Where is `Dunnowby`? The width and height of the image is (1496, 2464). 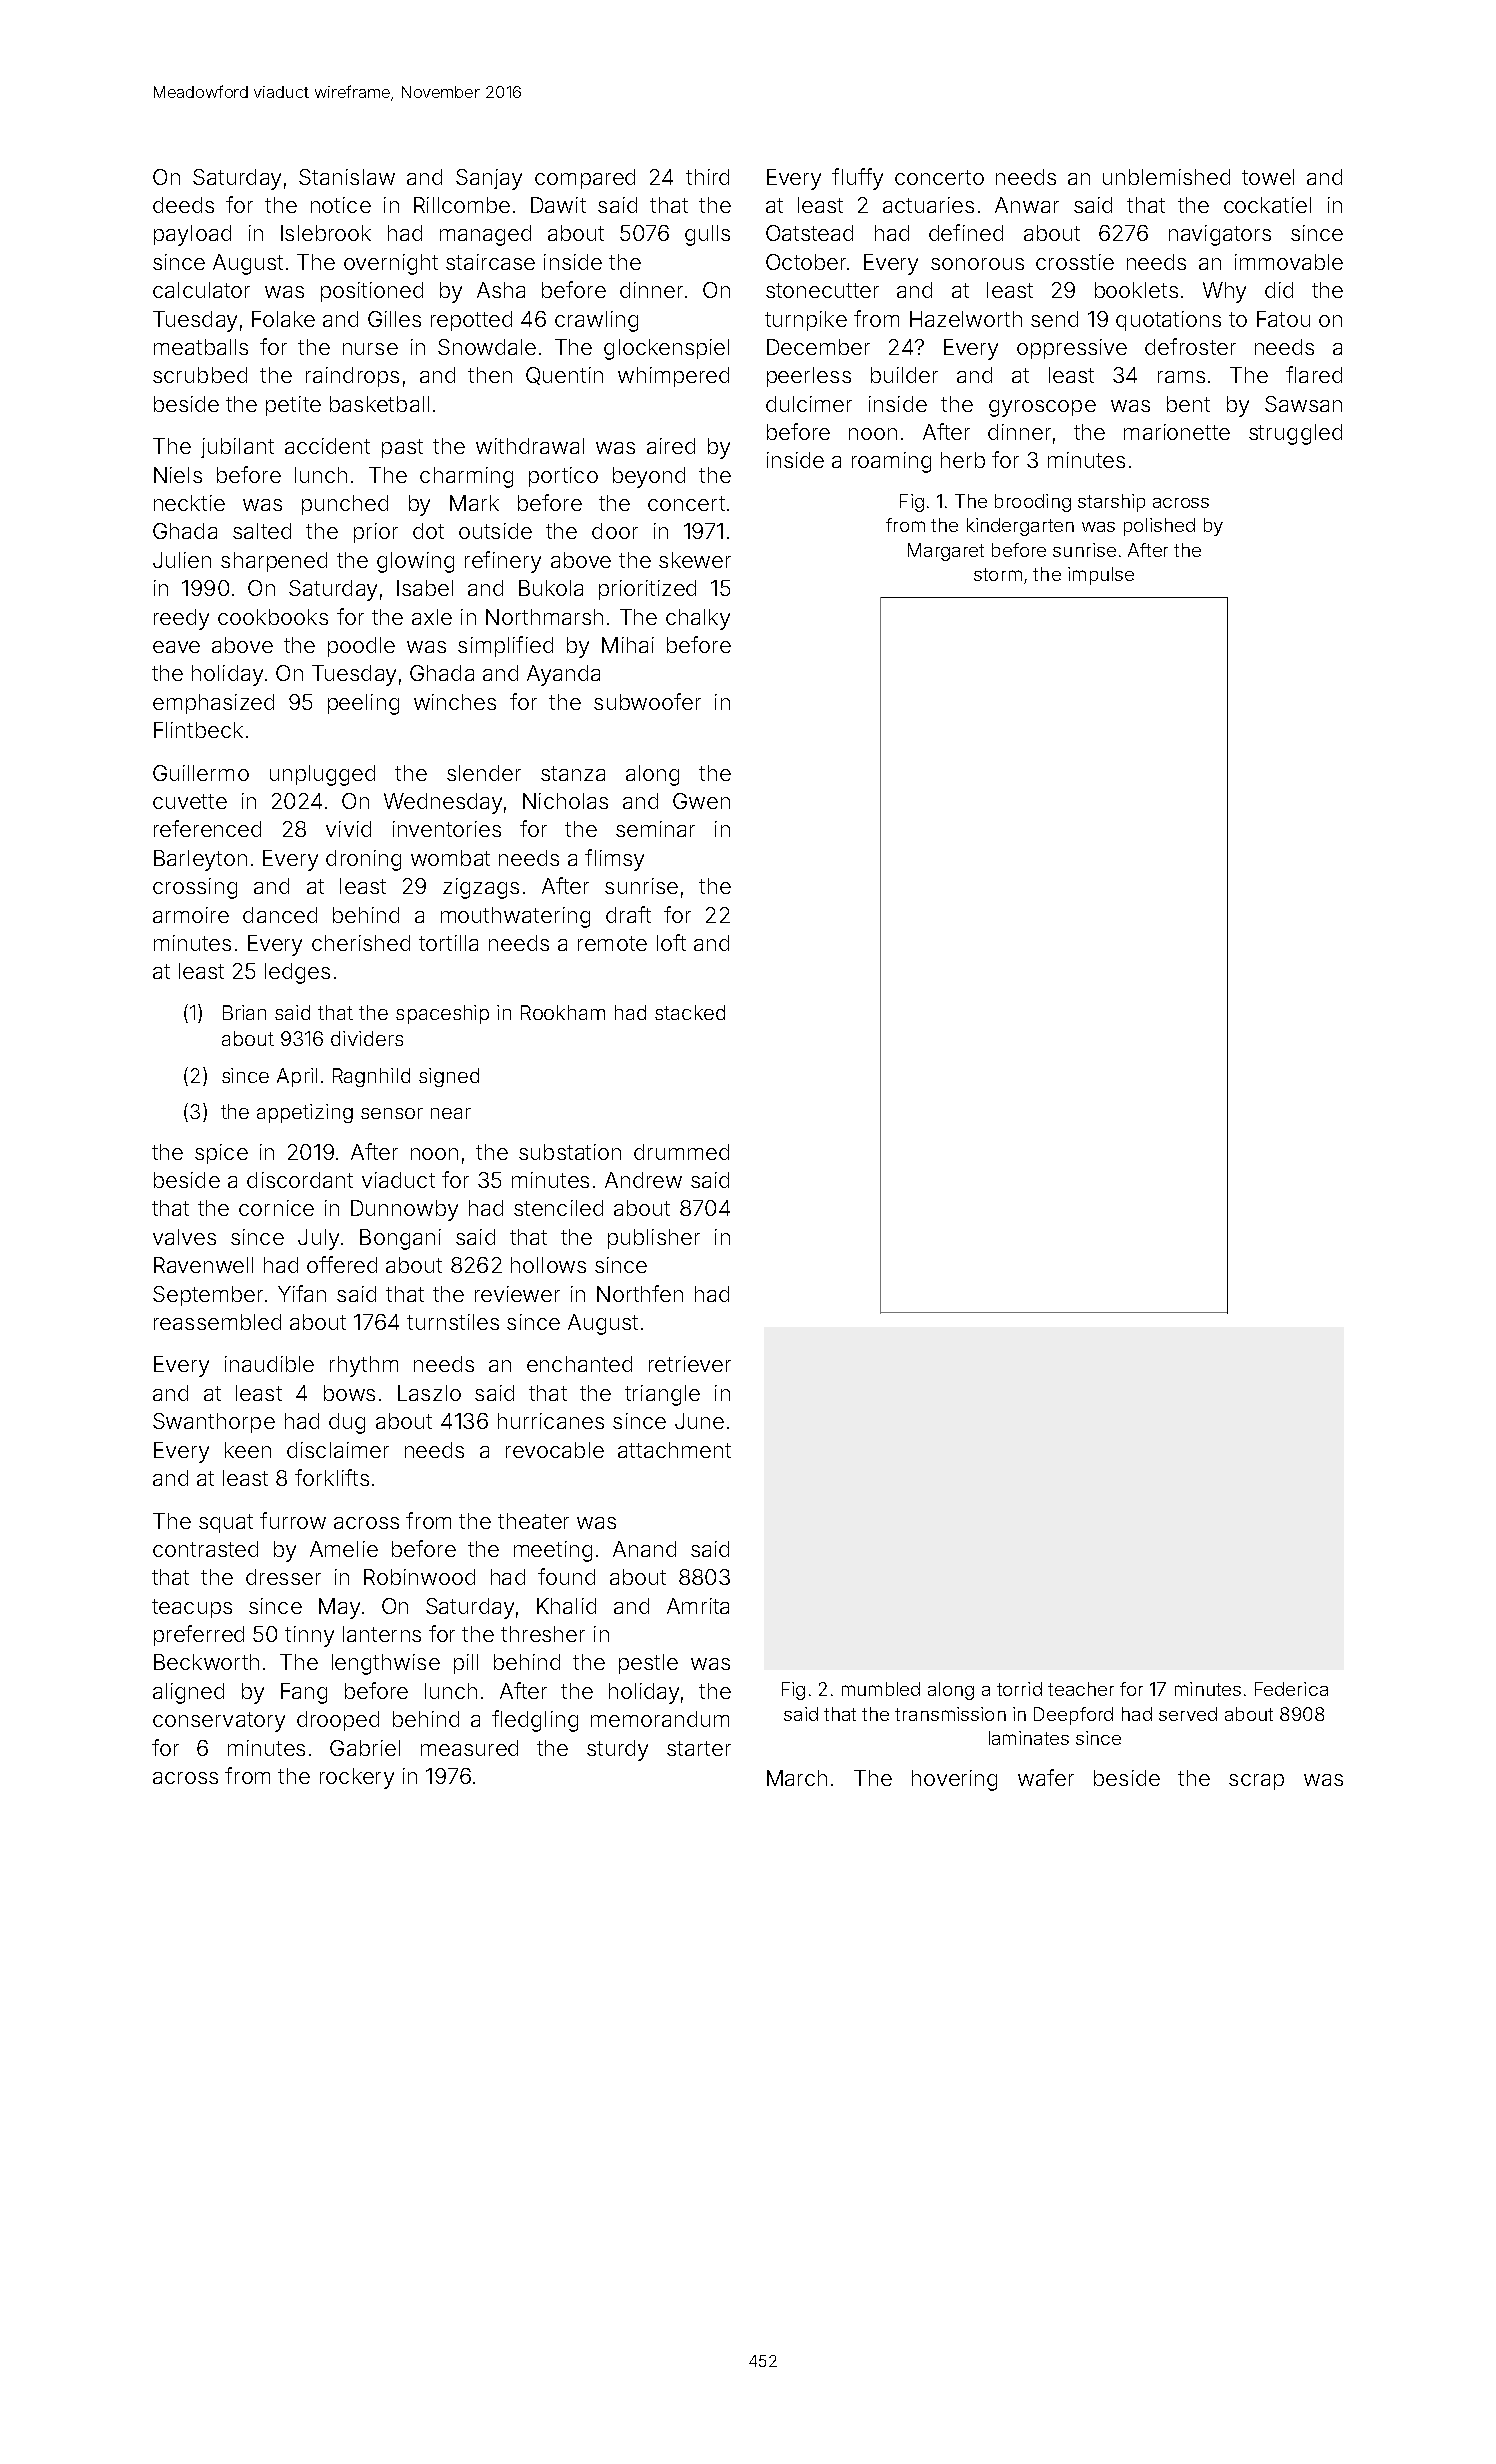
Dunnowby is located at coordinates (404, 1210).
